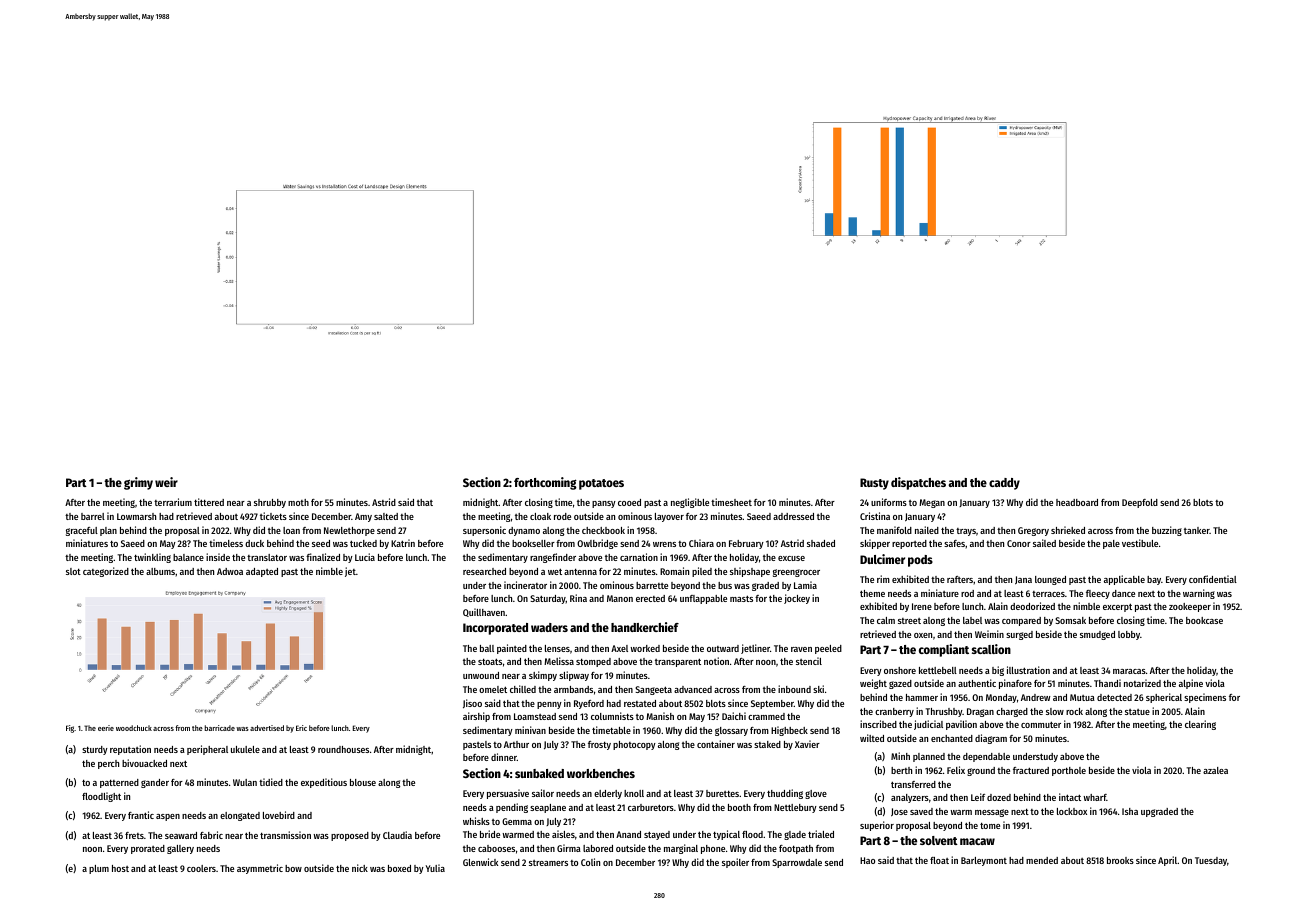  Describe the element at coordinates (601, 484) in the screenshot. I see `potatoes` at that location.
